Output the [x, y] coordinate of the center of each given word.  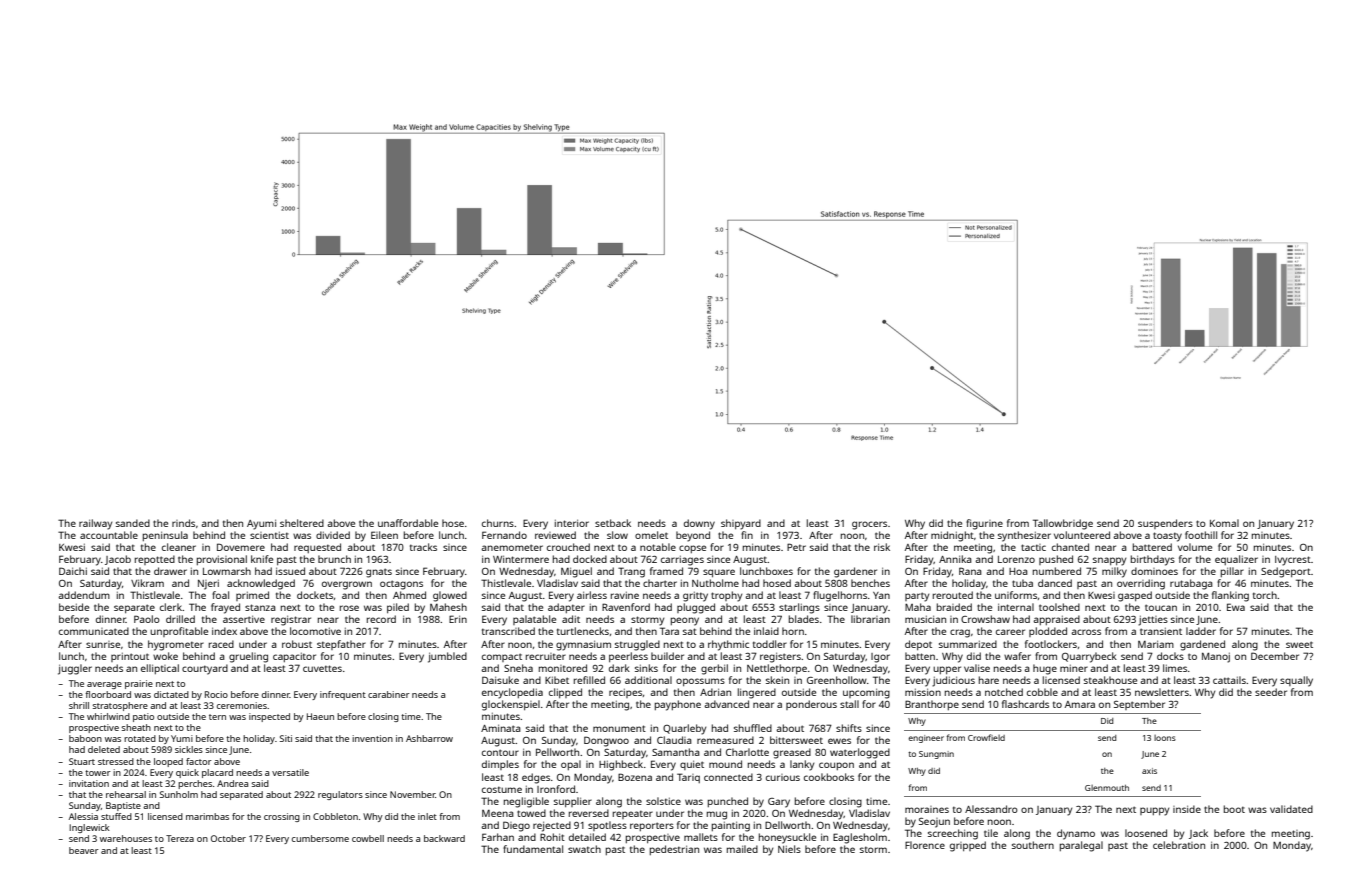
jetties [1153, 621]
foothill [1201, 535]
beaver [84, 850]
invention [372, 738]
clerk [171, 607]
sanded [133, 523]
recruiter [546, 656]
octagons [401, 585]
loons [1165, 738]
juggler [75, 669]
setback [613, 523]
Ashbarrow [429, 738]
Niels [789, 849]
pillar [1232, 572]
